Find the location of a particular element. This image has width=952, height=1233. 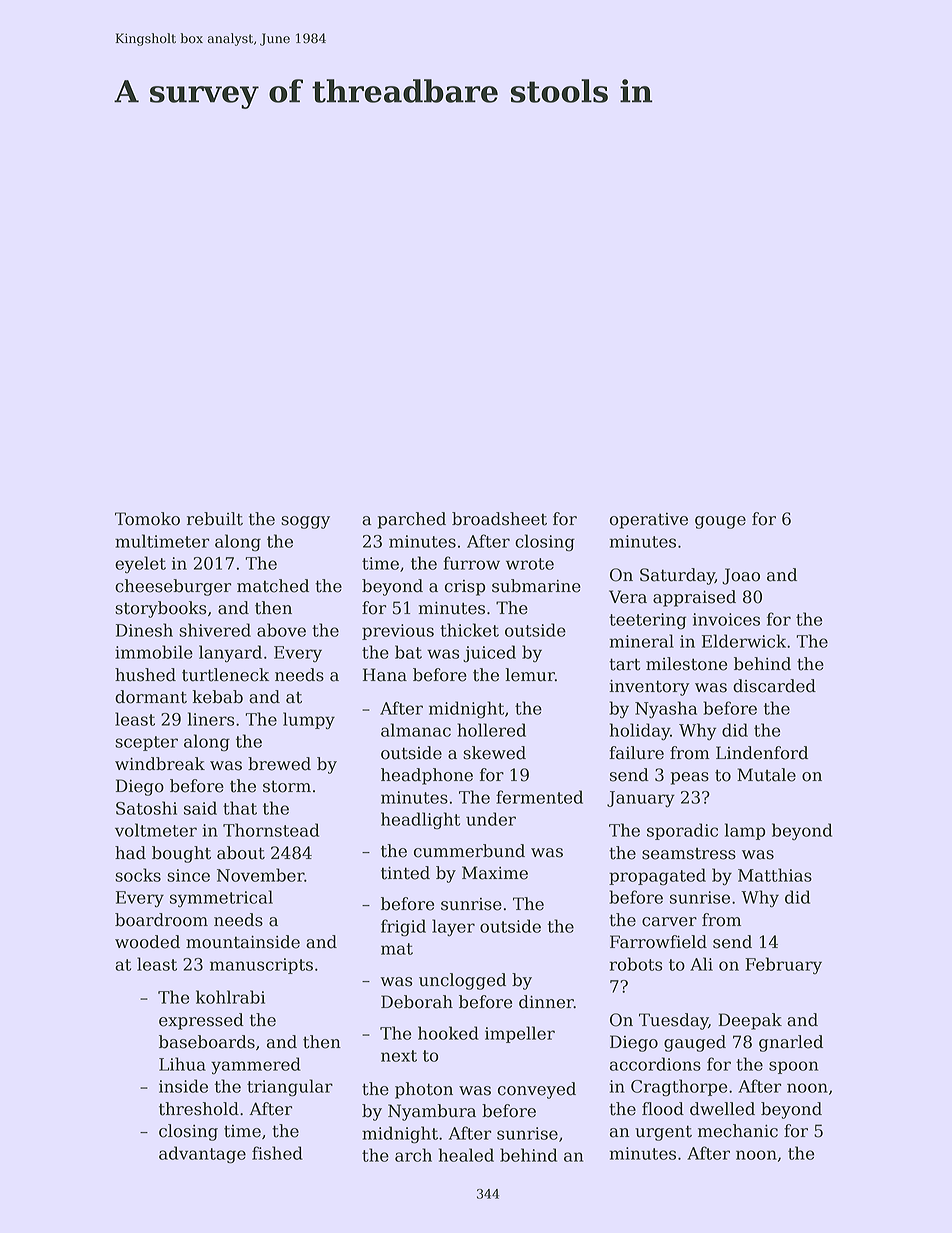

Tomoko is located at coordinates (147, 519).
